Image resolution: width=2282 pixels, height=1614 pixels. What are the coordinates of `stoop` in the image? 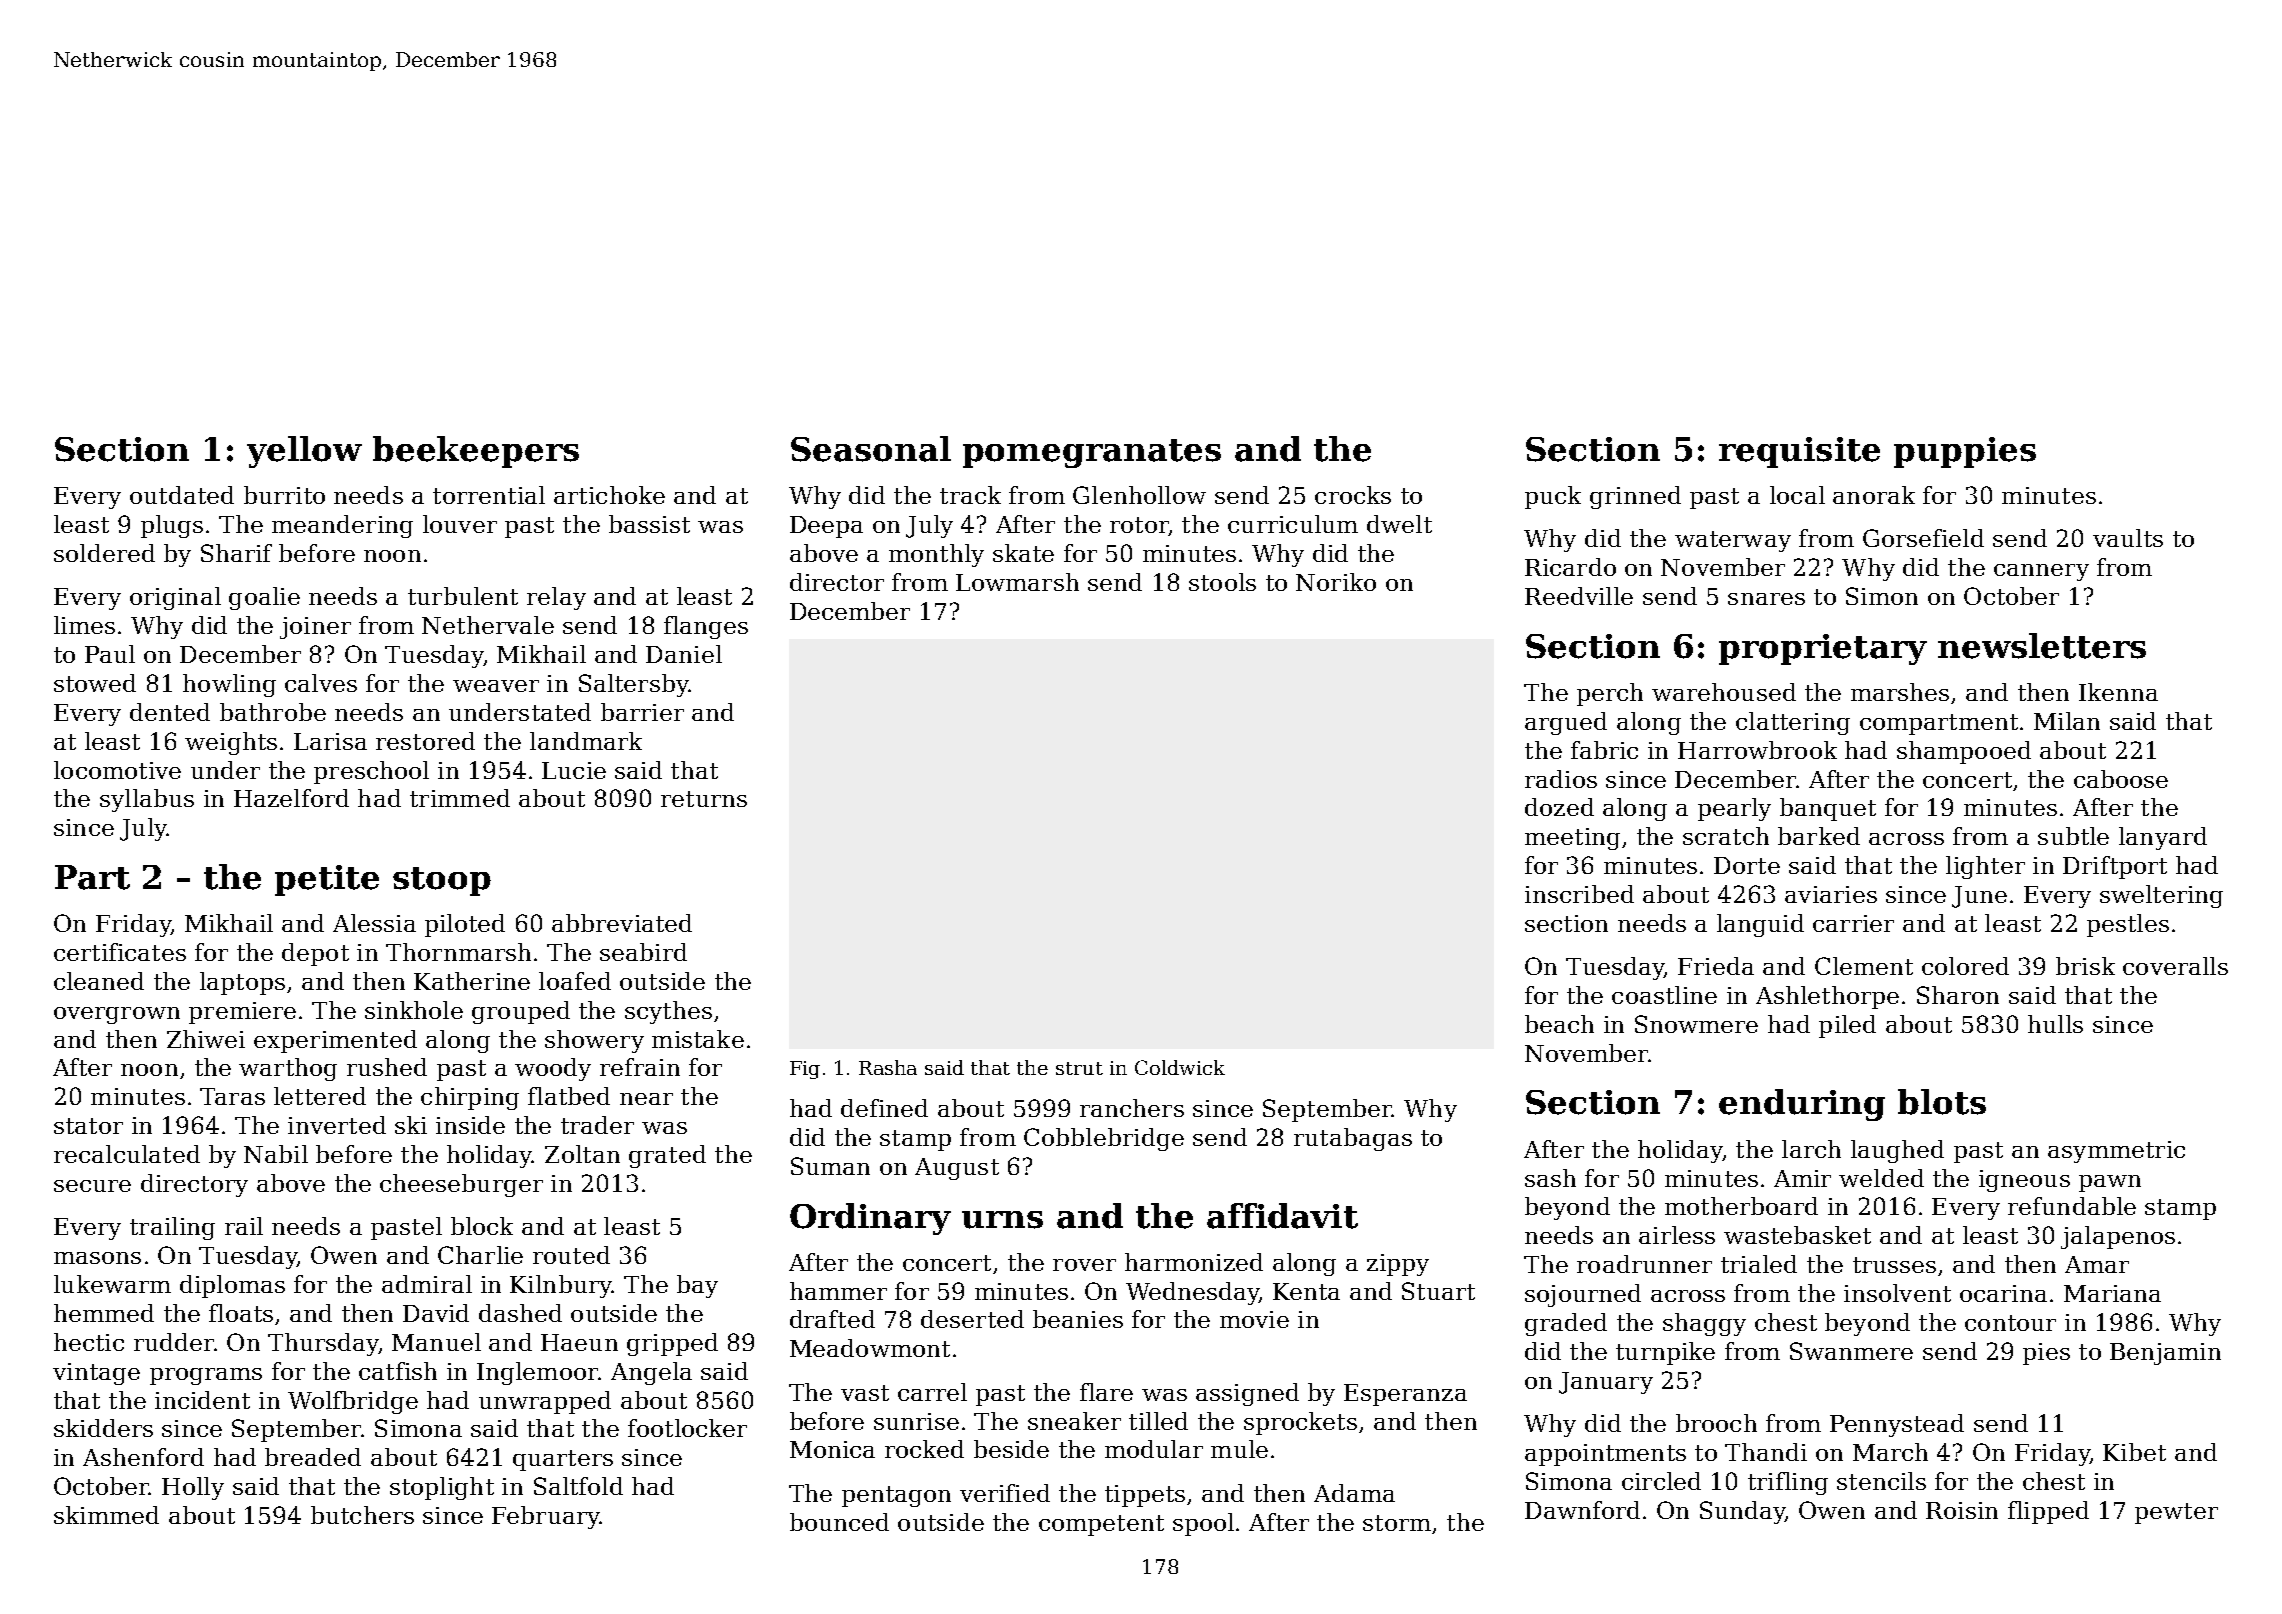 It's located at (442, 881).
